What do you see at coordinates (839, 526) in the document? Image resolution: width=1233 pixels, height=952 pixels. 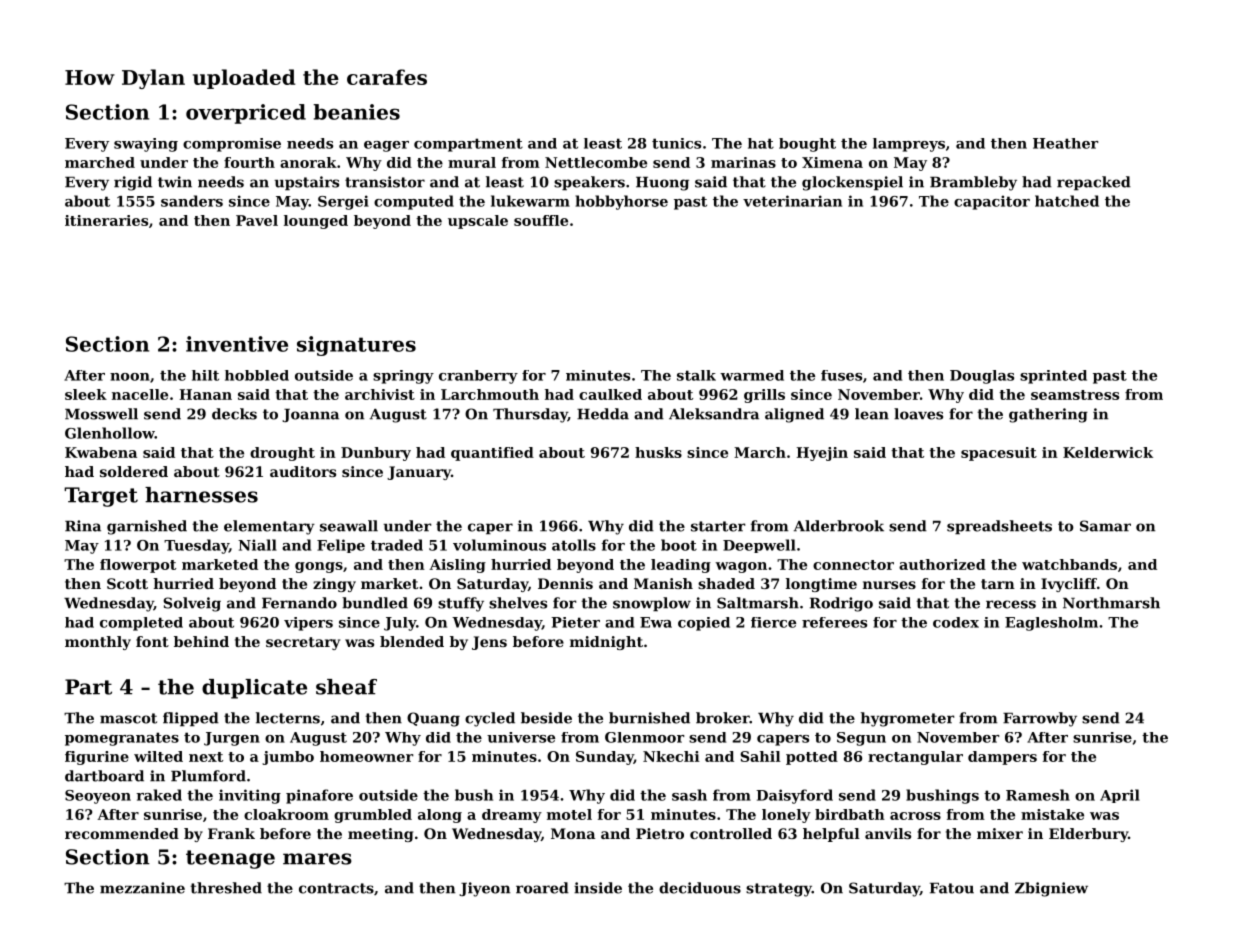 I see `Alderbrook` at bounding box center [839, 526].
